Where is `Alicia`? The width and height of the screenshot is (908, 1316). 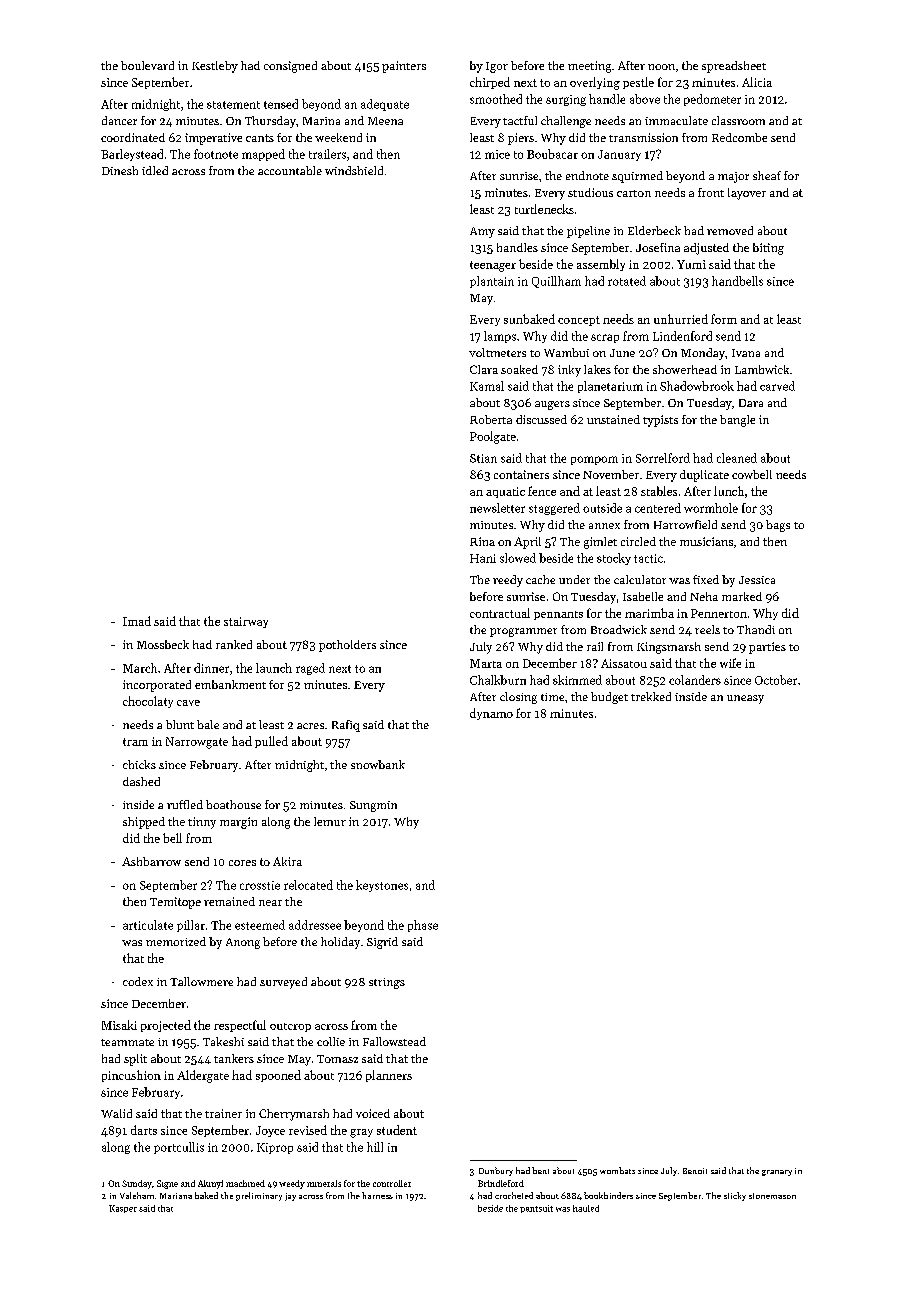
Alicia is located at coordinates (757, 82).
